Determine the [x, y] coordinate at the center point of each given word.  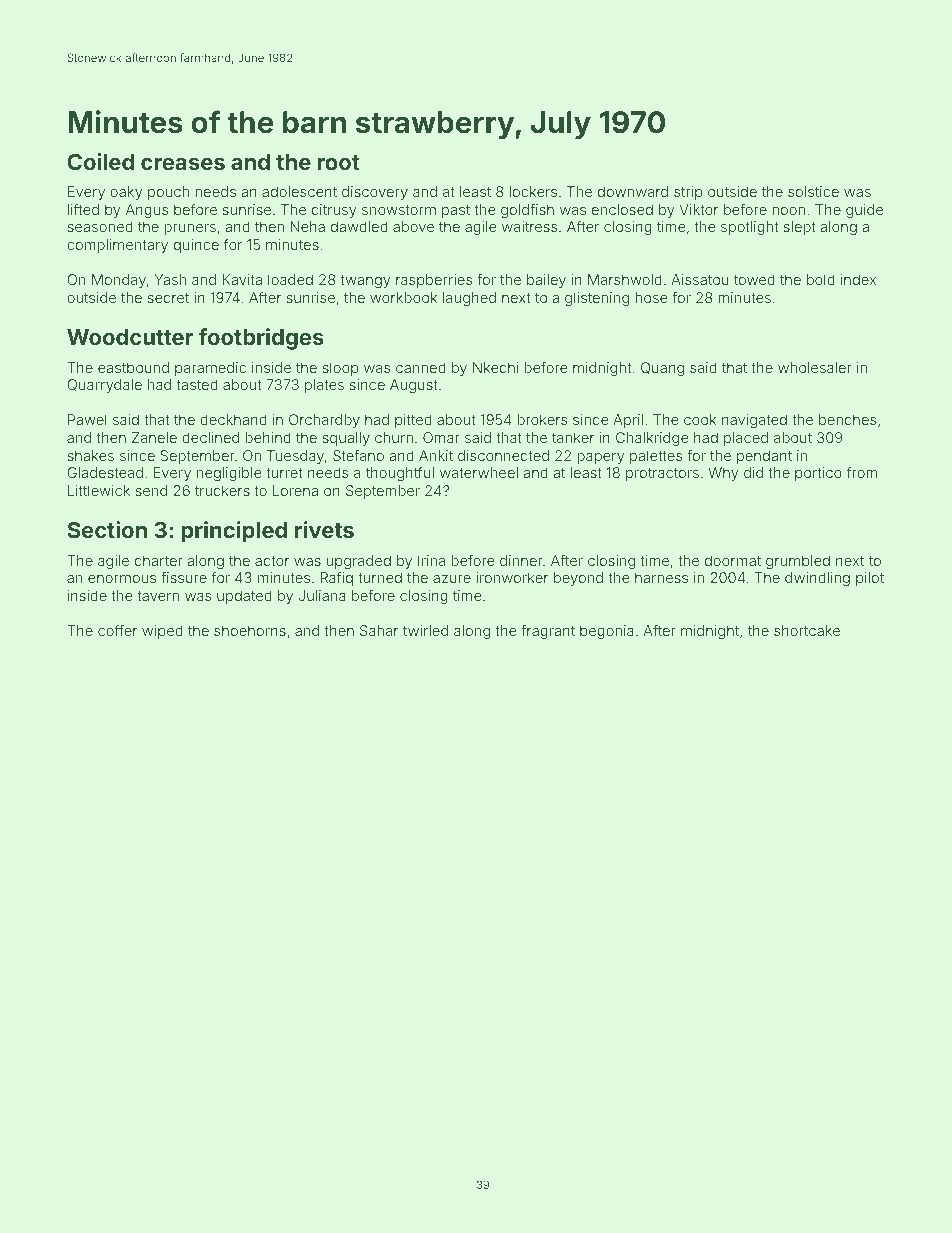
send [151, 490]
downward [633, 191]
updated [244, 597]
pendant [764, 457]
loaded [290, 279]
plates [324, 386]
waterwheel [479, 472]
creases [183, 164]
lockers [533, 191]
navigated [754, 421]
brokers [542, 419]
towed [754, 279]
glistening [597, 299]
